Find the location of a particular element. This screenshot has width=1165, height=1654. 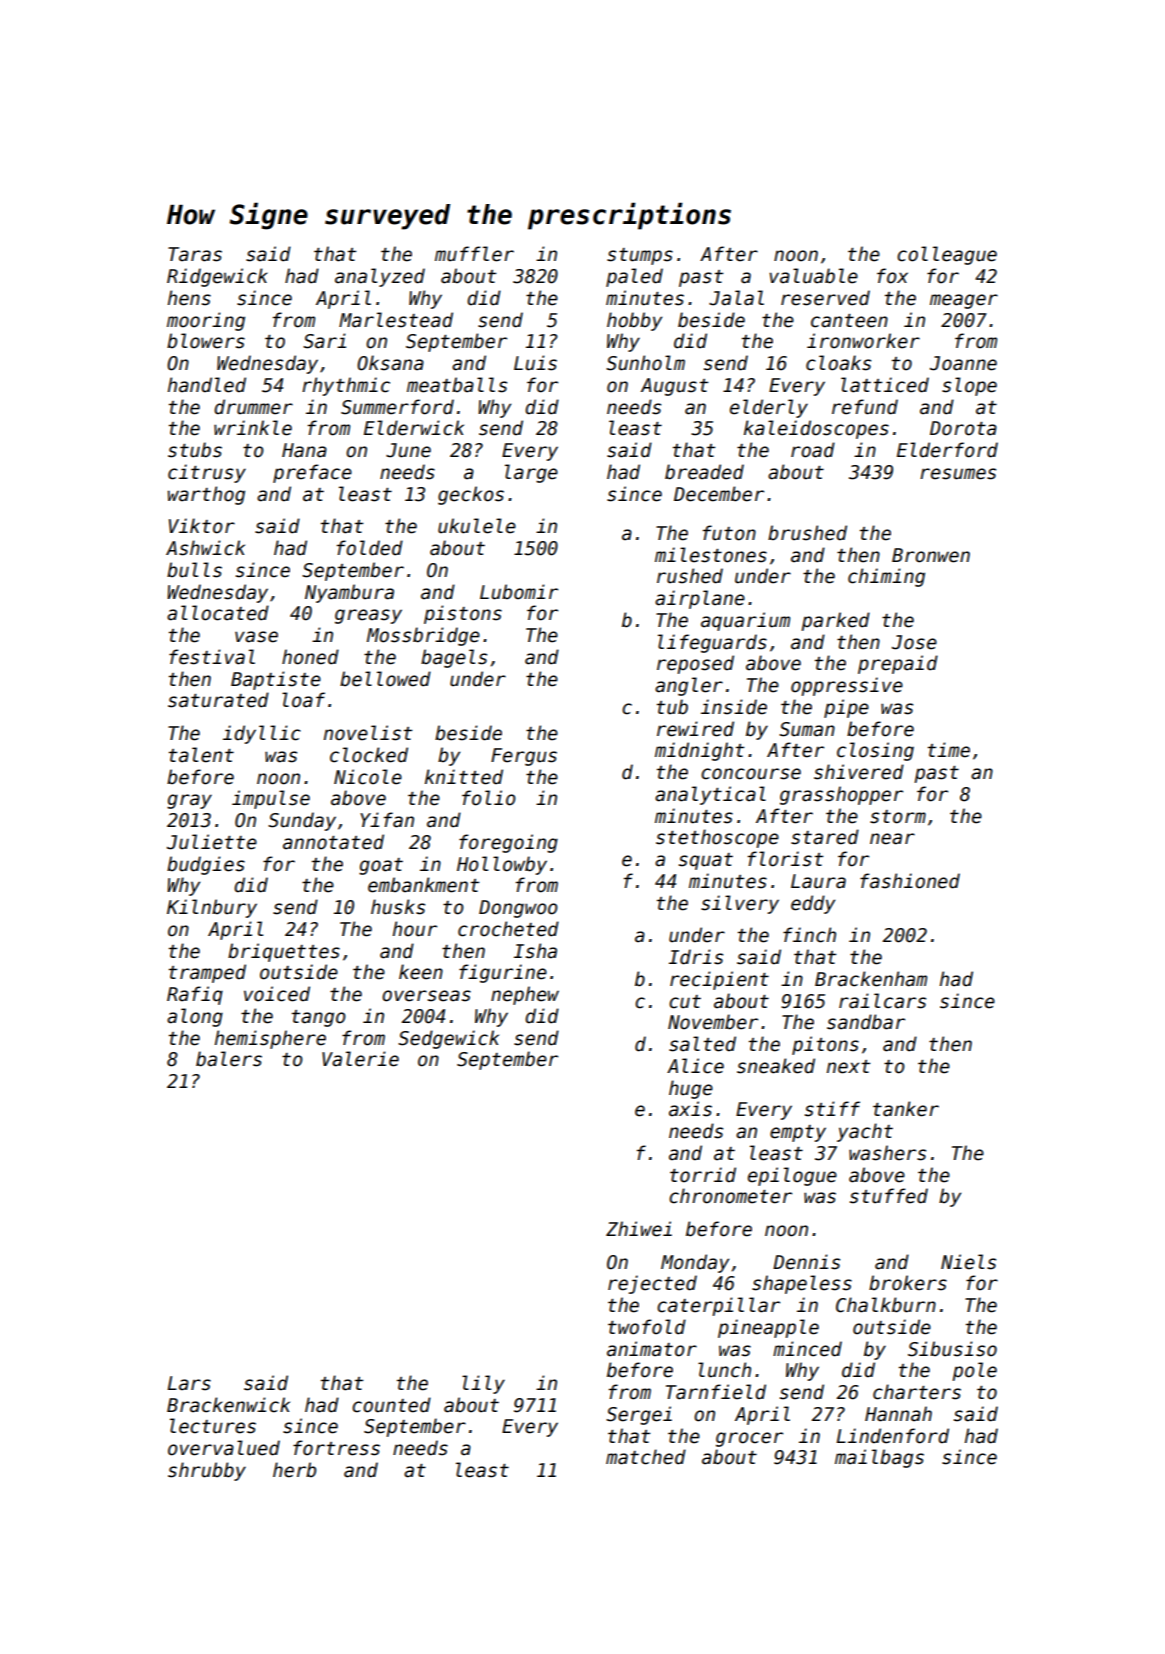

Idris is located at coordinates (696, 957).
